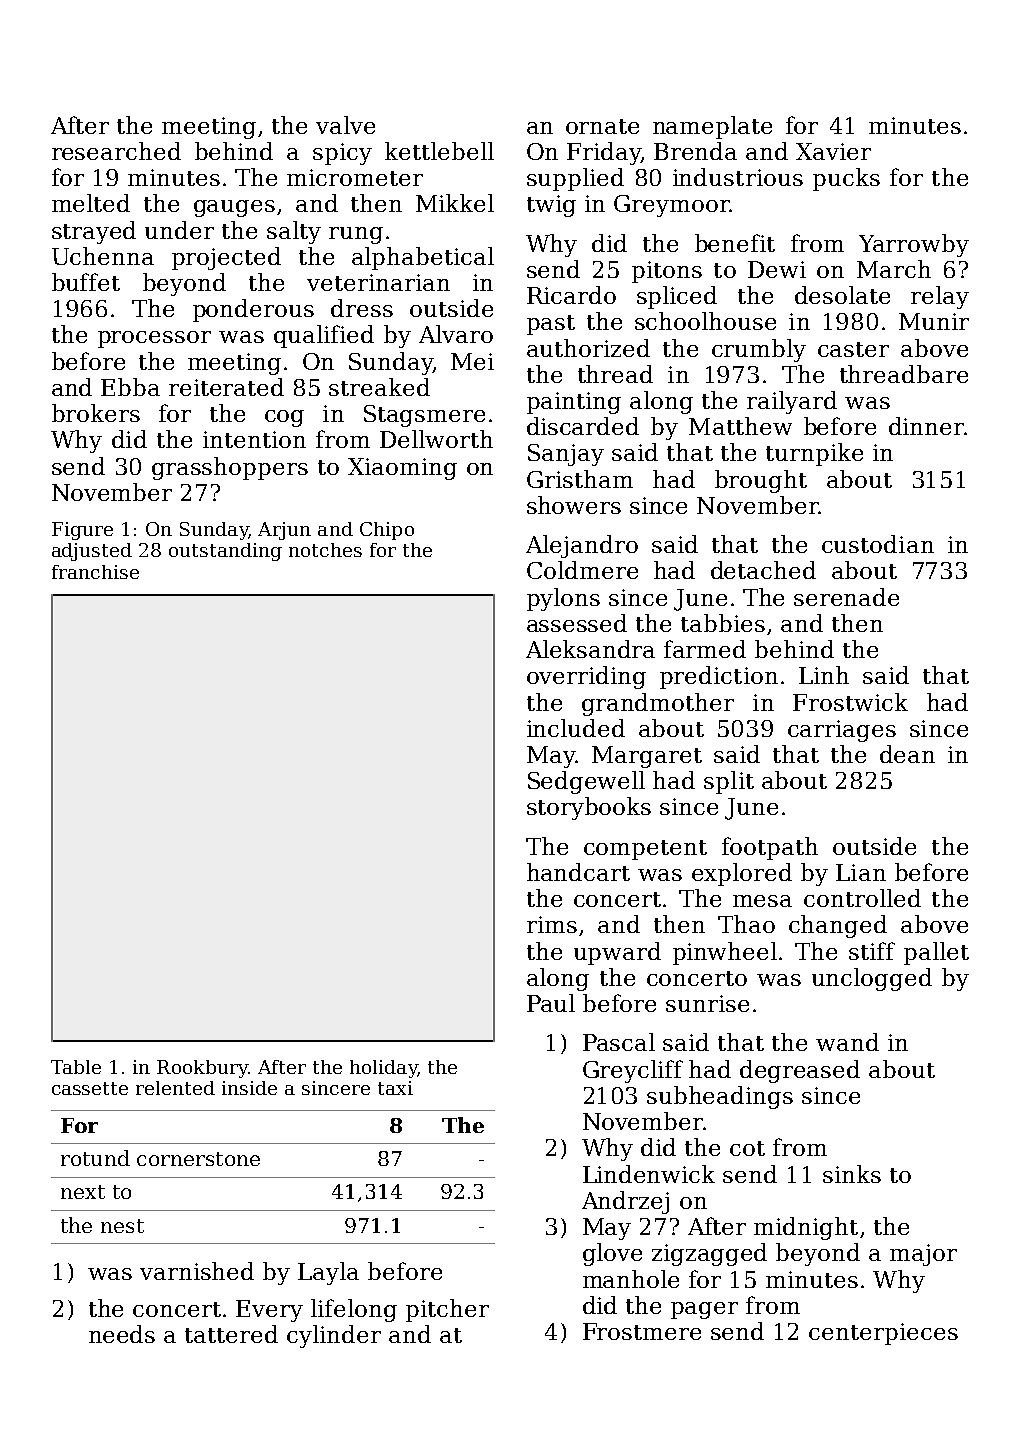 Image resolution: width=1020 pixels, height=1449 pixels. What do you see at coordinates (395, 1088) in the screenshot?
I see `taxi` at bounding box center [395, 1088].
